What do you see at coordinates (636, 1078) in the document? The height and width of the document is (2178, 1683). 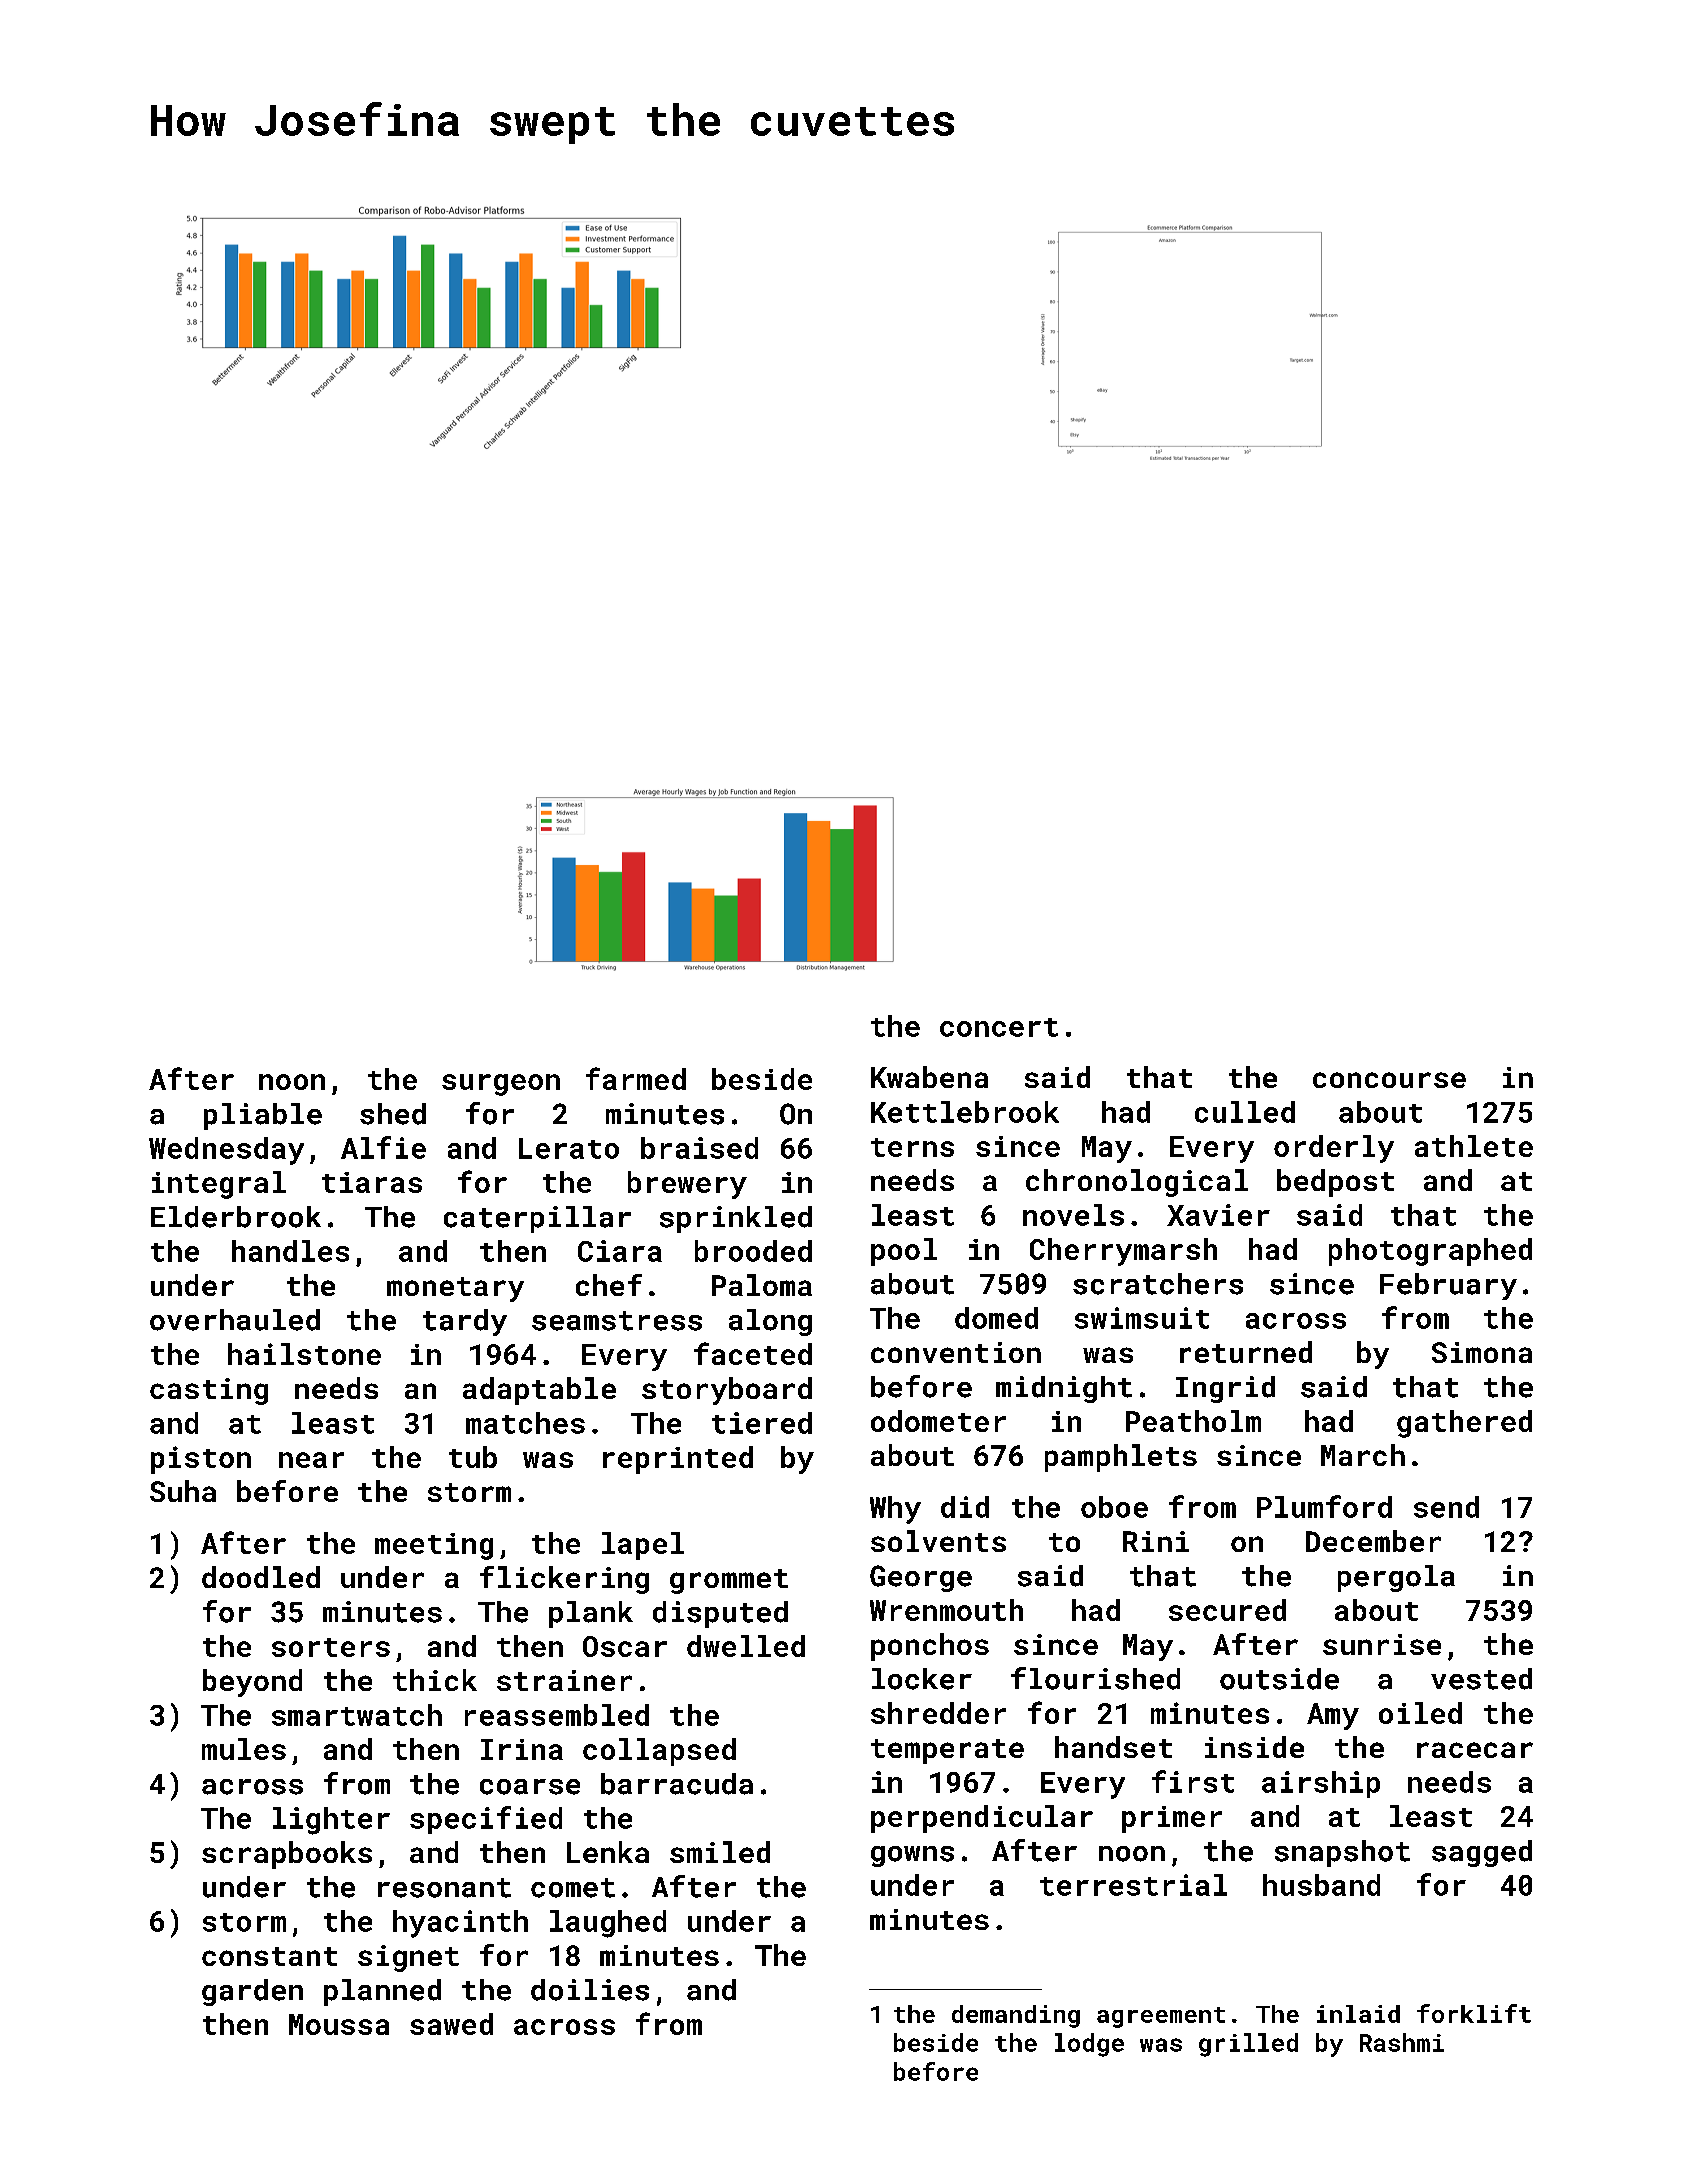 I see `farmed` at bounding box center [636, 1078].
